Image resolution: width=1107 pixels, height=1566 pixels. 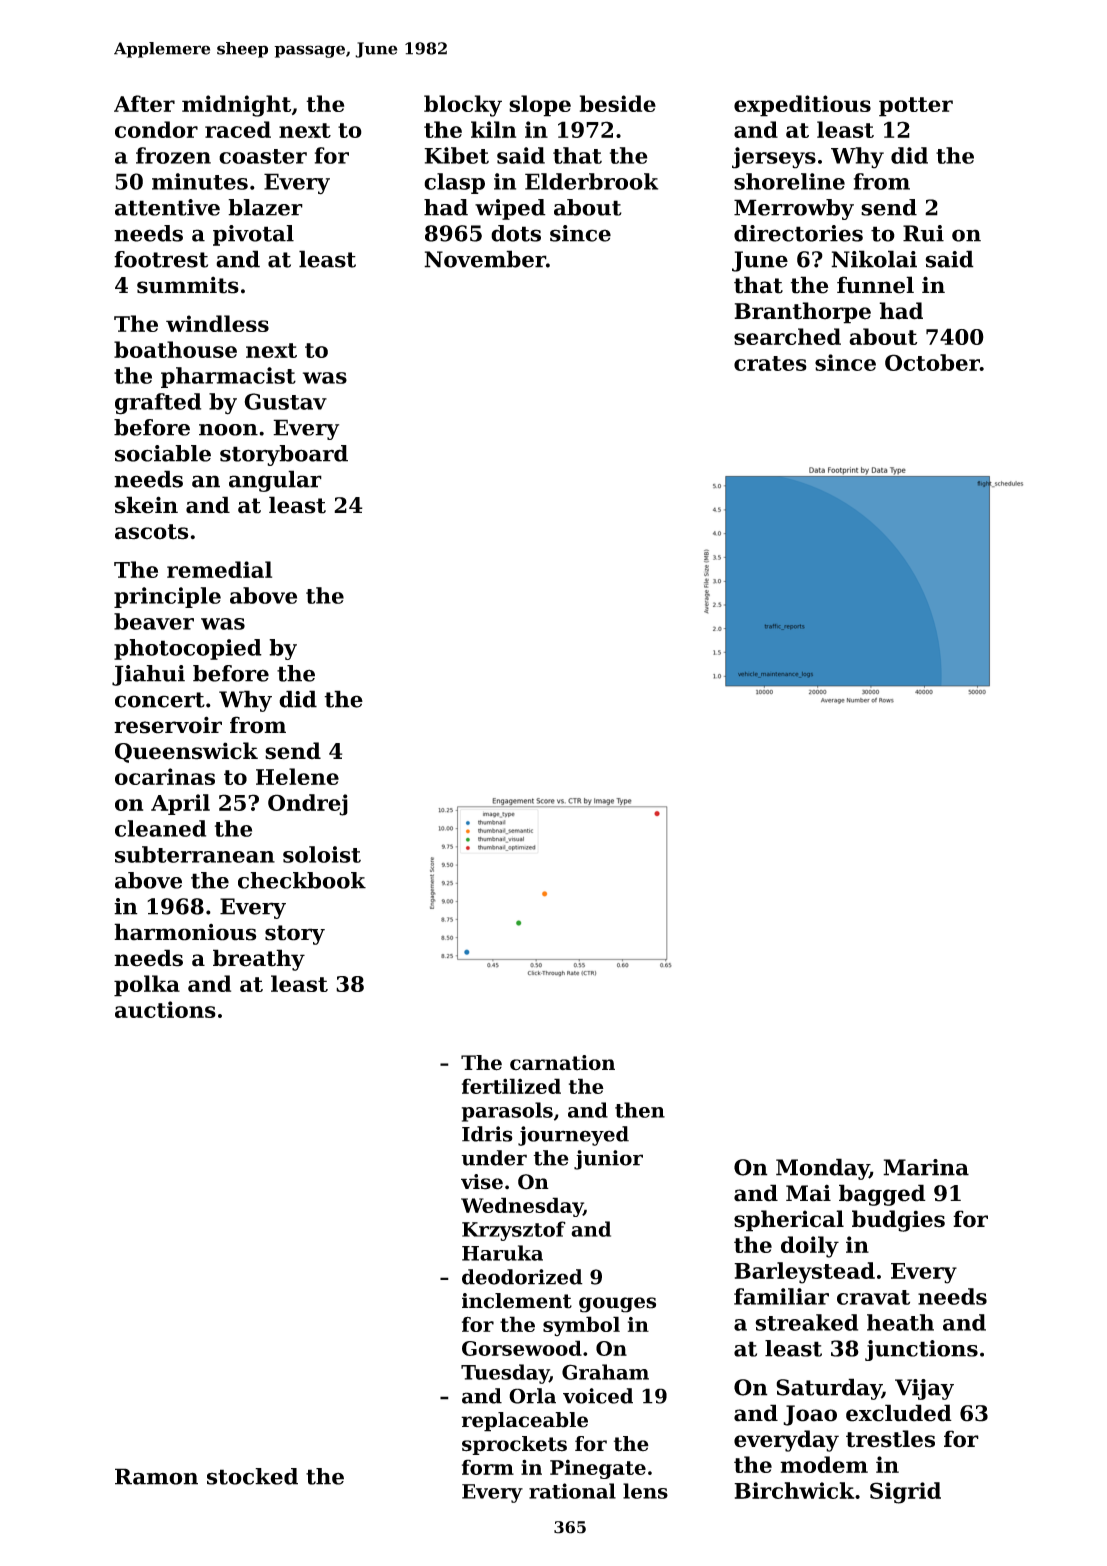 What do you see at coordinates (875, 285) in the image?
I see `funnel` at bounding box center [875, 285].
